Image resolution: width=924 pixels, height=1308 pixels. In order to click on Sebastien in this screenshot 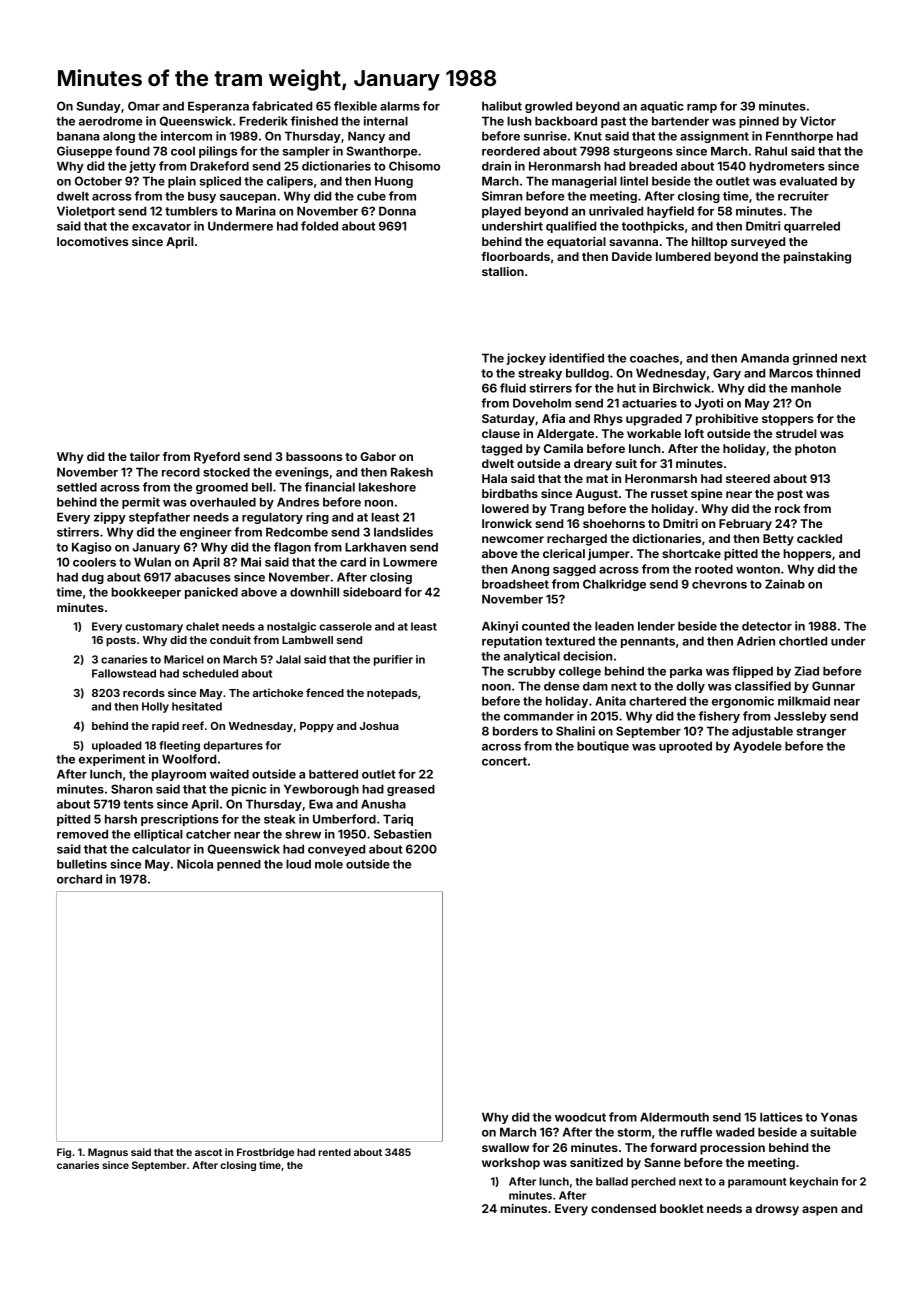, I will do `click(402, 834)`.
